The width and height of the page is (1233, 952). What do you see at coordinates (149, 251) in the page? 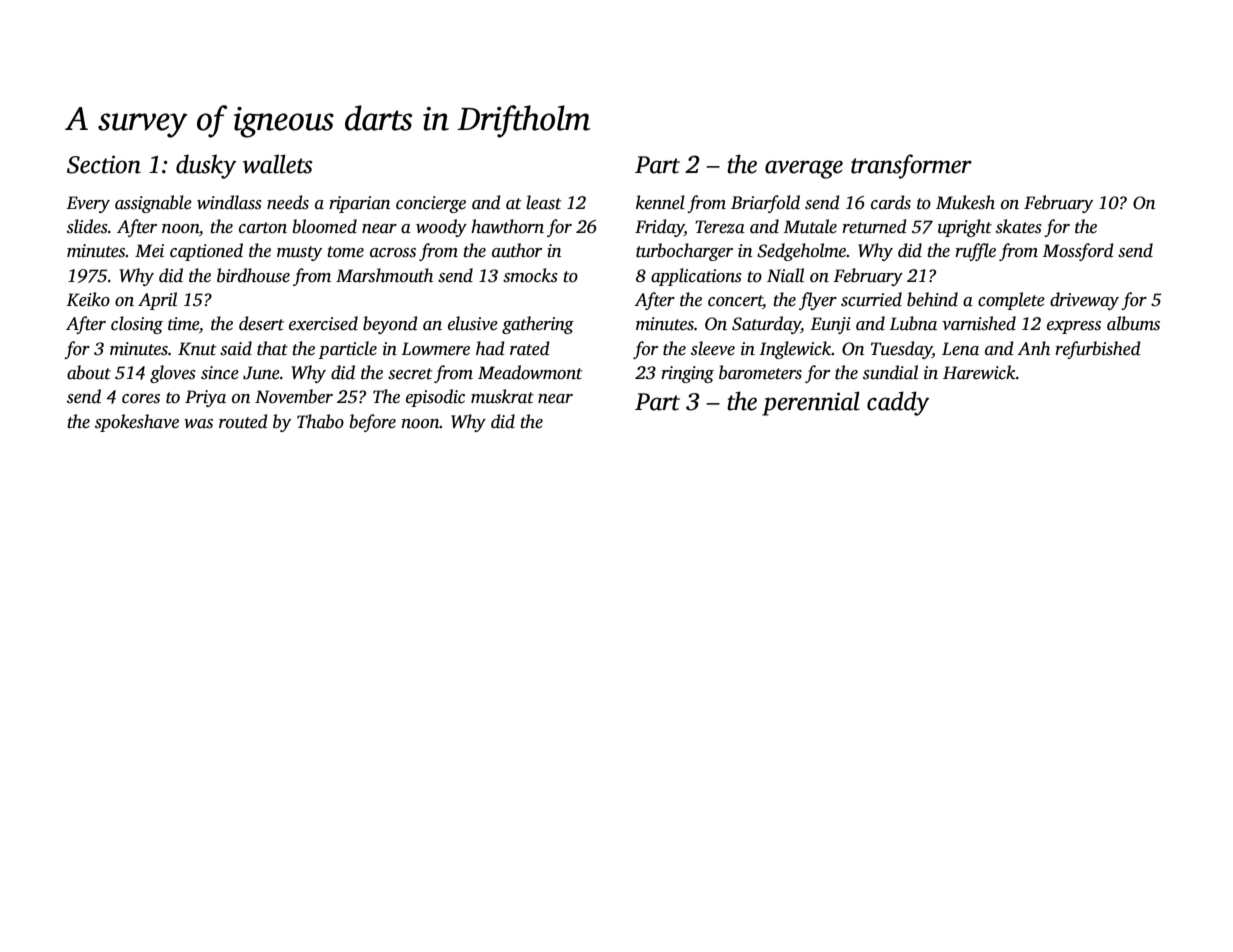
I see `Mei` at bounding box center [149, 251].
